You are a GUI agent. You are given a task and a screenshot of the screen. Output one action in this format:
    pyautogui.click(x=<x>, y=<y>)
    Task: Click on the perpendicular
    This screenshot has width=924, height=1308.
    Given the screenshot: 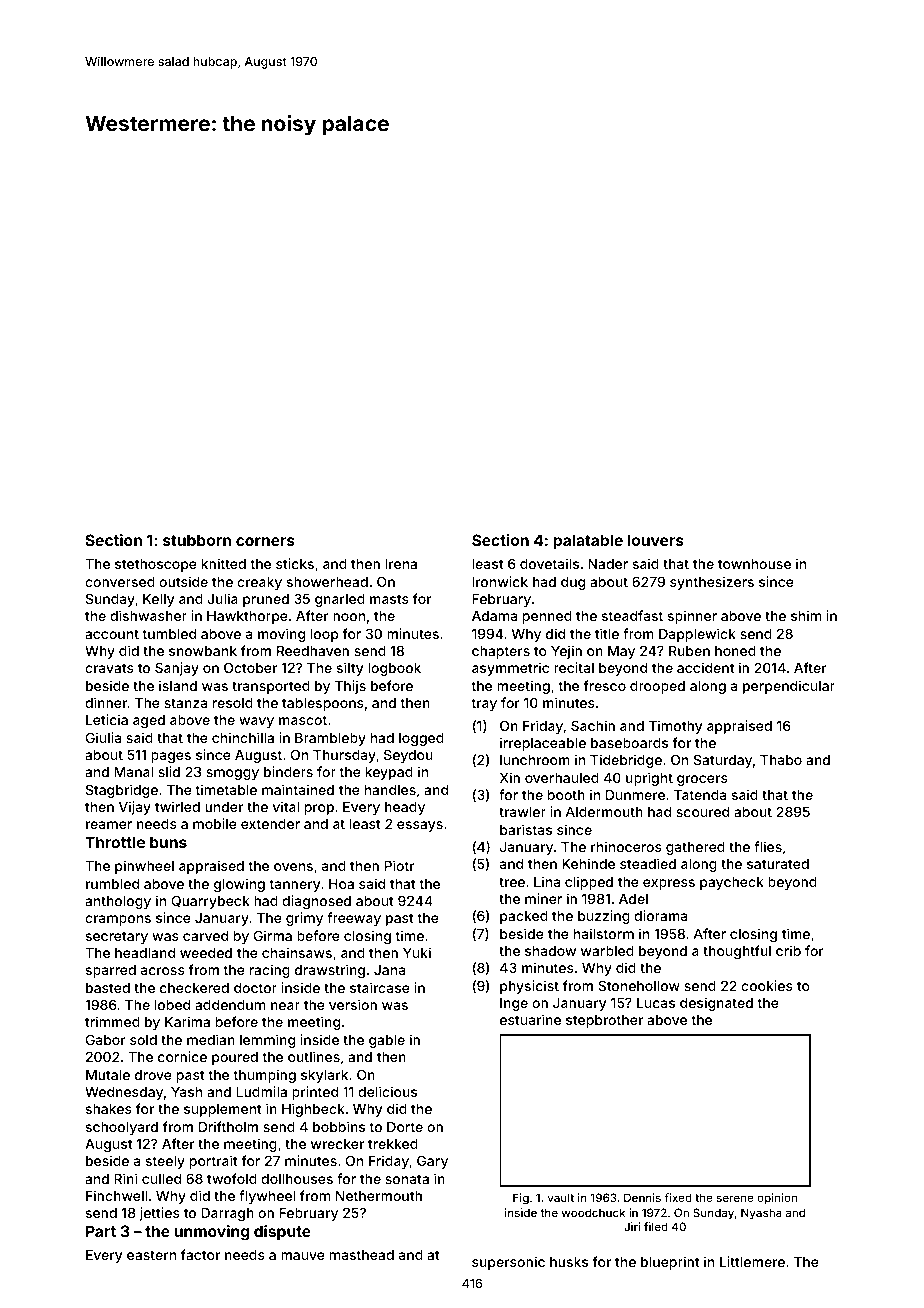 What is the action you would take?
    pyautogui.click(x=789, y=687)
